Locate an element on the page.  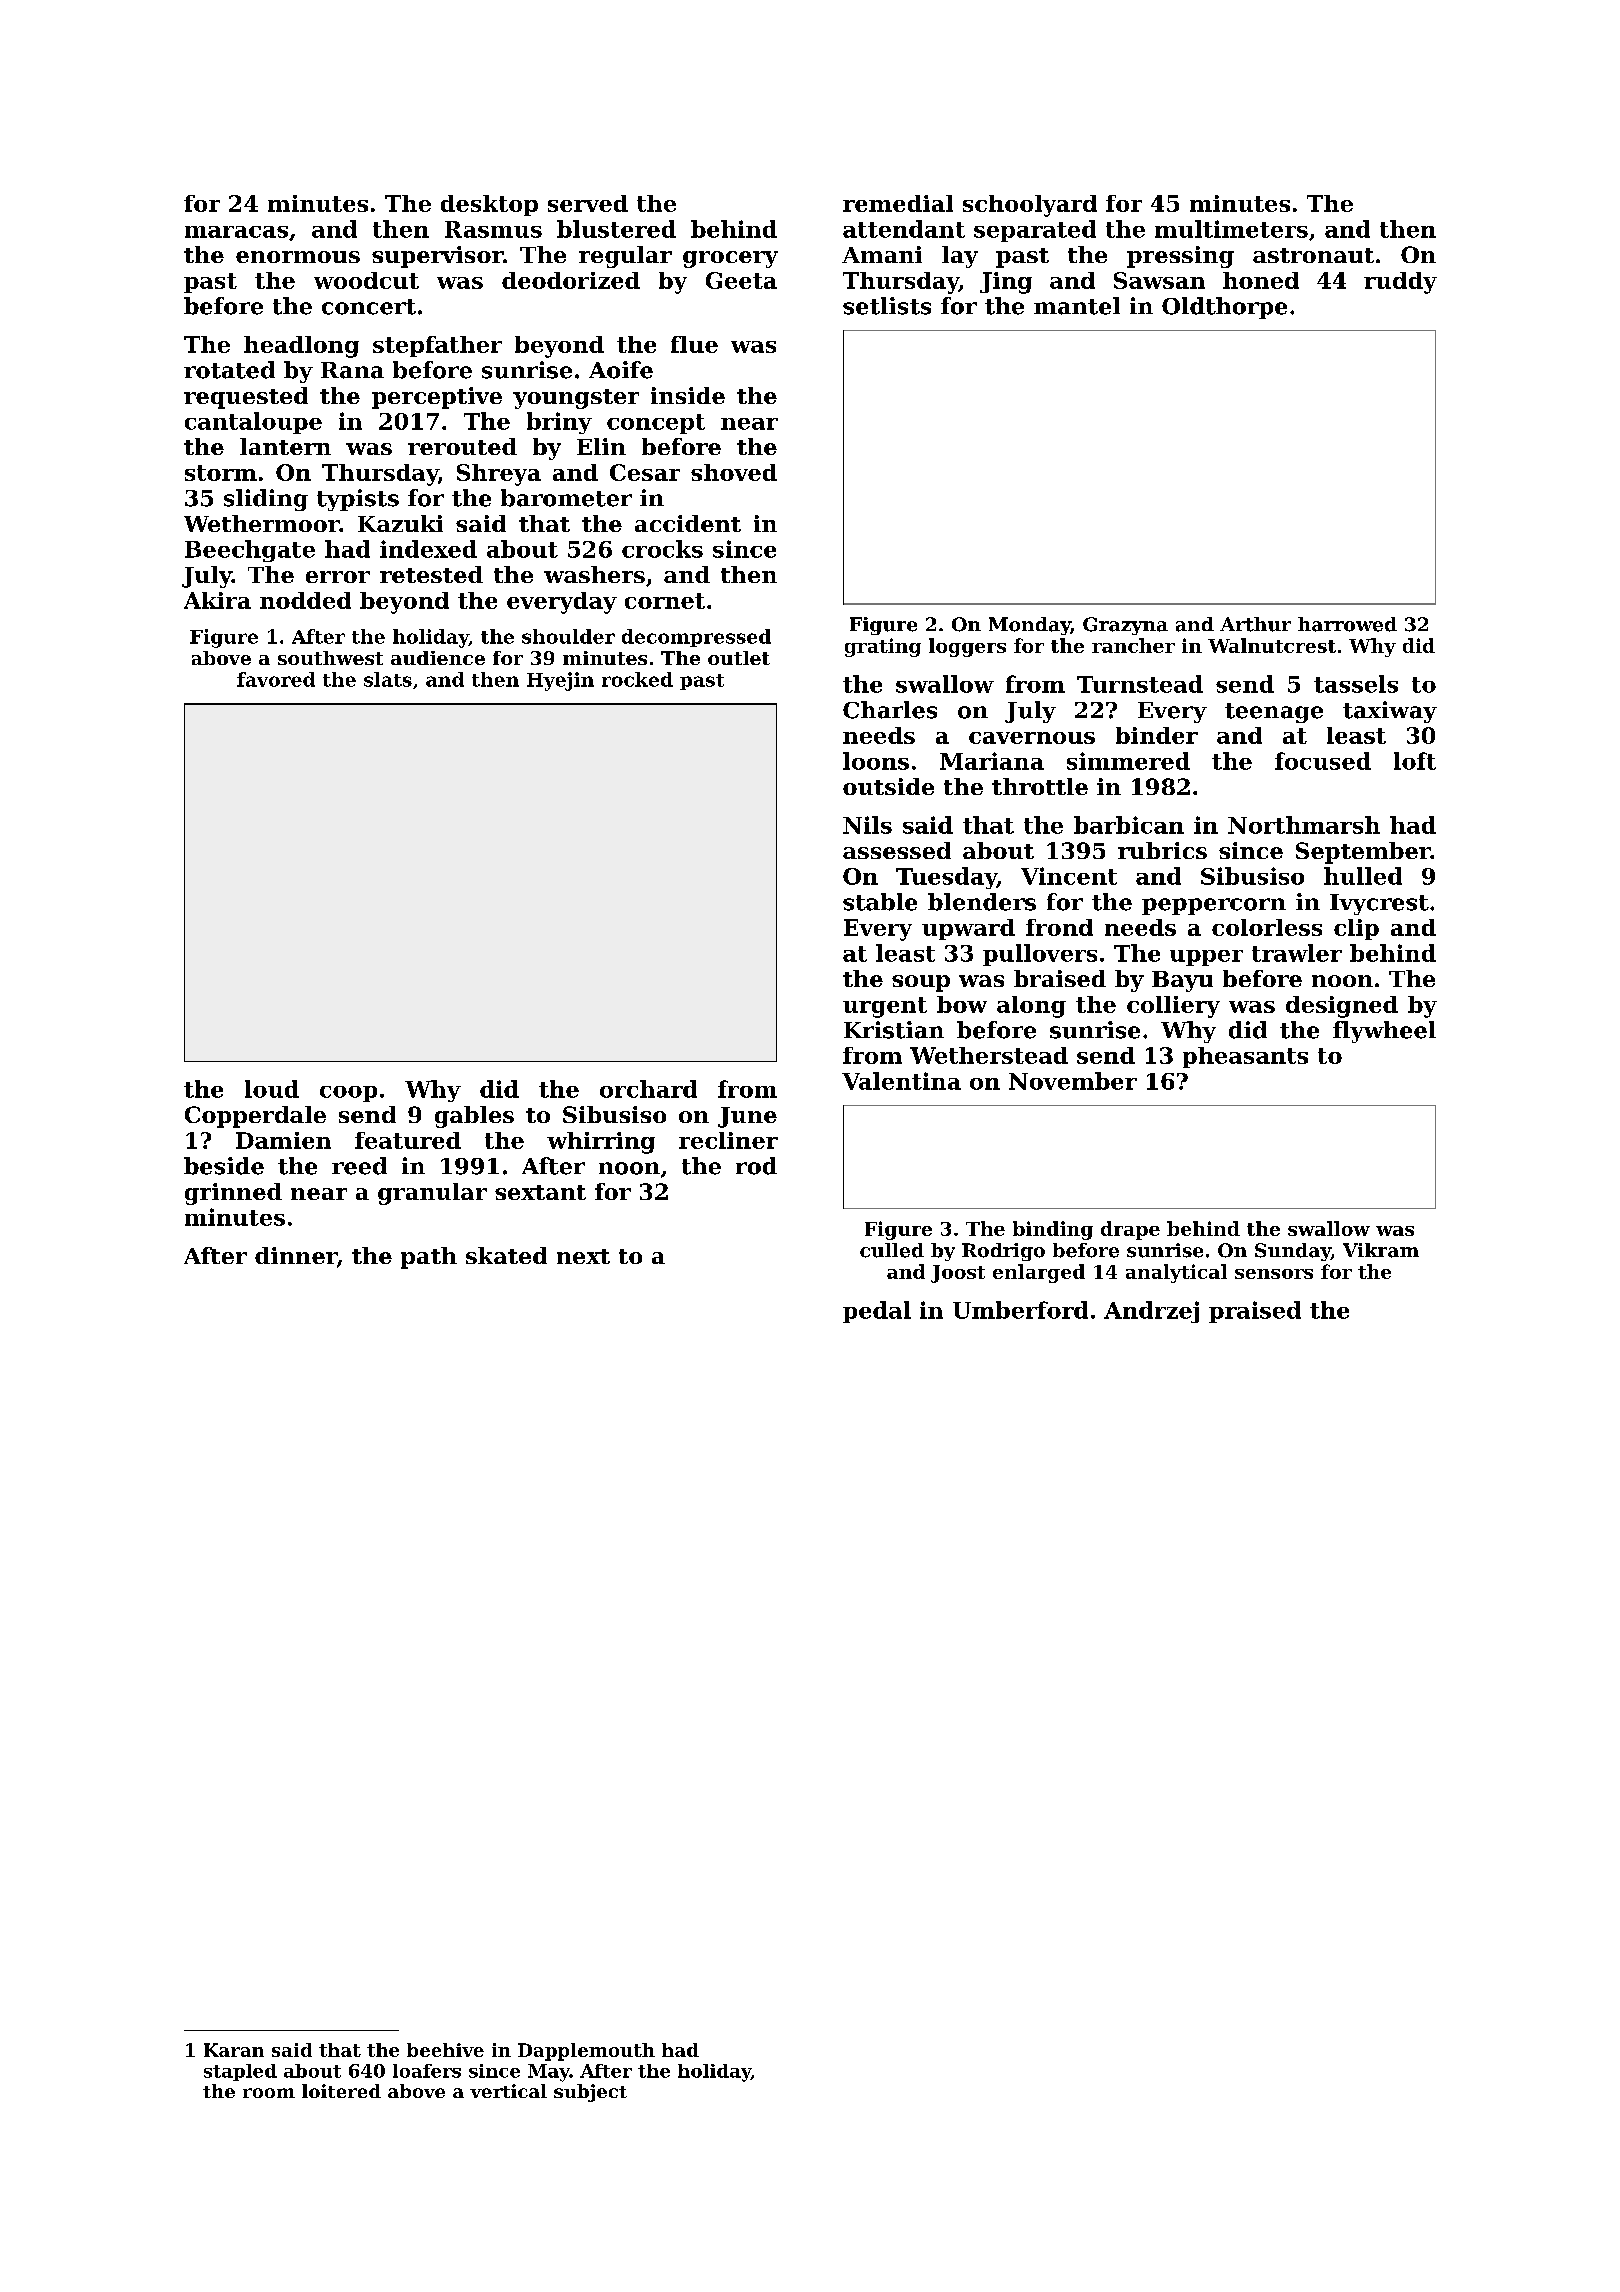
separated is located at coordinates (1035, 231).
